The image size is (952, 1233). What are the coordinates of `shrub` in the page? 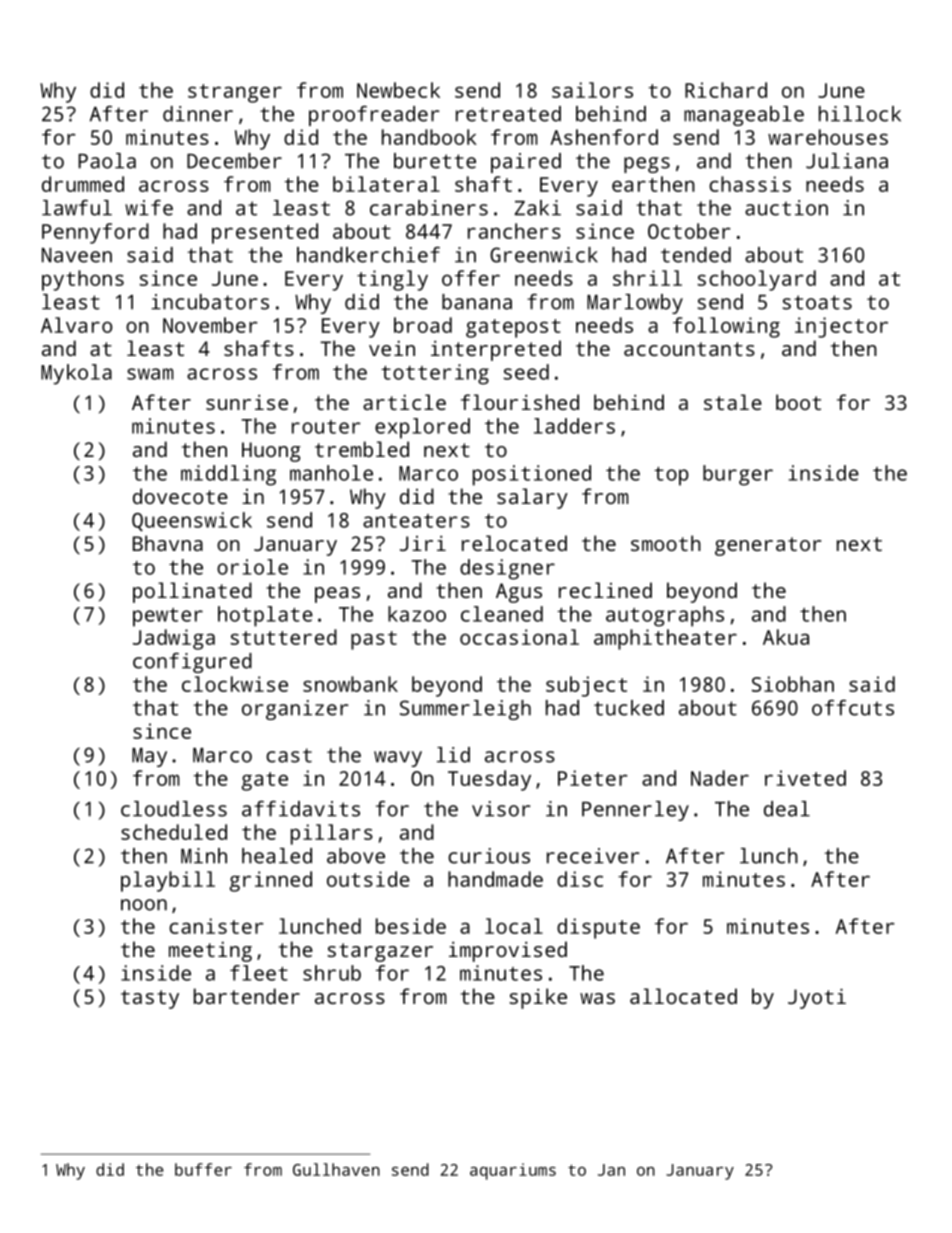 It's located at (332, 973).
